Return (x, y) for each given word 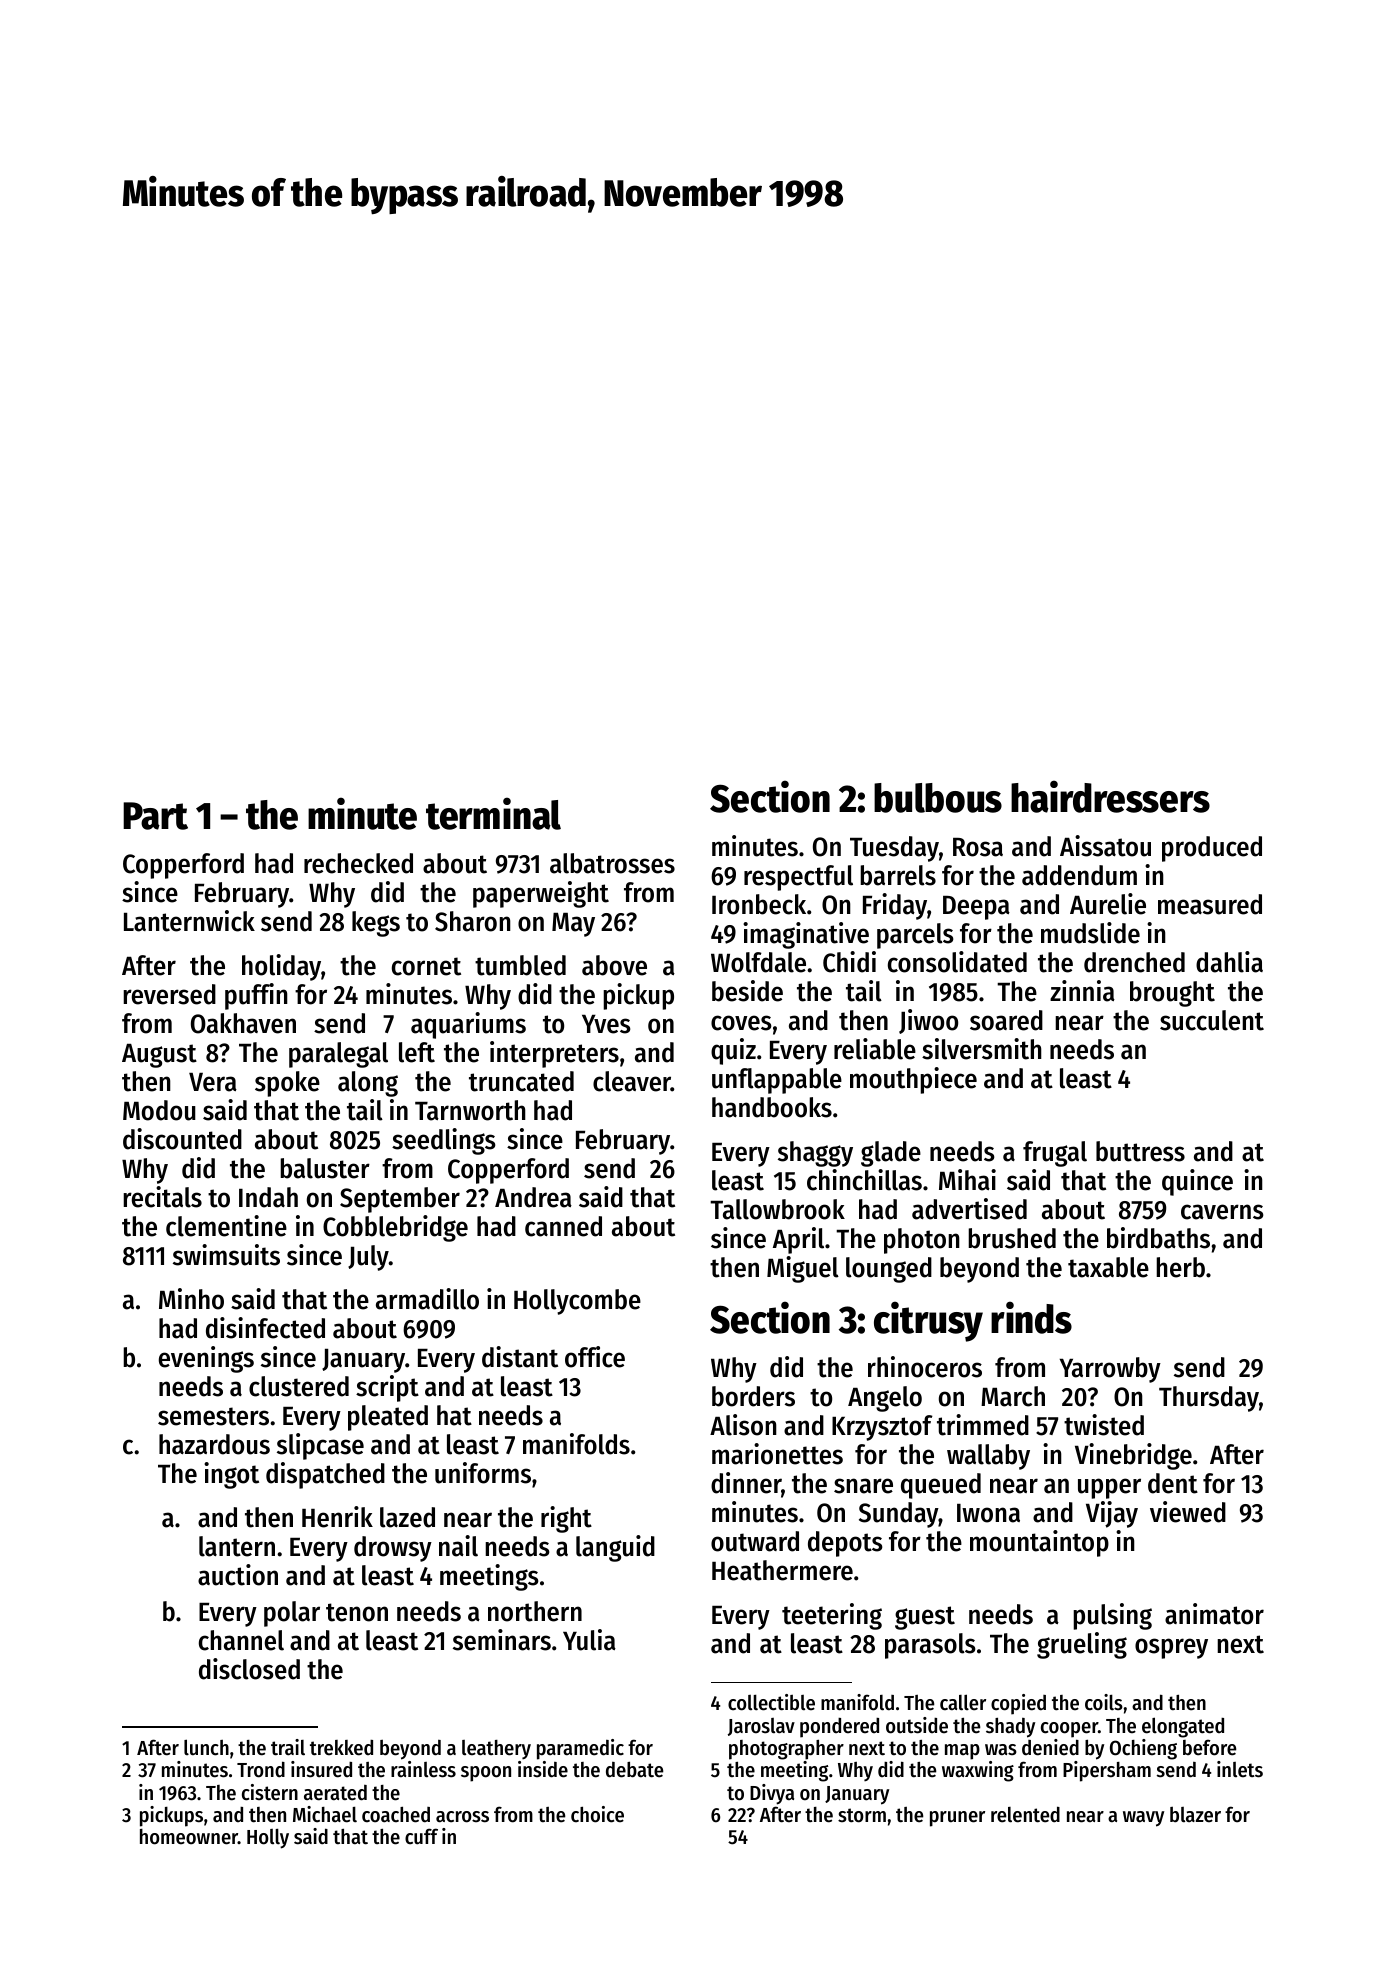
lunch (206, 1747)
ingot (231, 1475)
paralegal (338, 1055)
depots (845, 1544)
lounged (889, 1270)
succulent (1212, 1020)
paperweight (541, 894)
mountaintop (1039, 1543)
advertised (969, 1209)
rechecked (358, 863)
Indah (268, 1197)
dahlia (1229, 962)
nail (458, 1546)
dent (1173, 1483)
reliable (875, 1049)
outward (755, 1541)
